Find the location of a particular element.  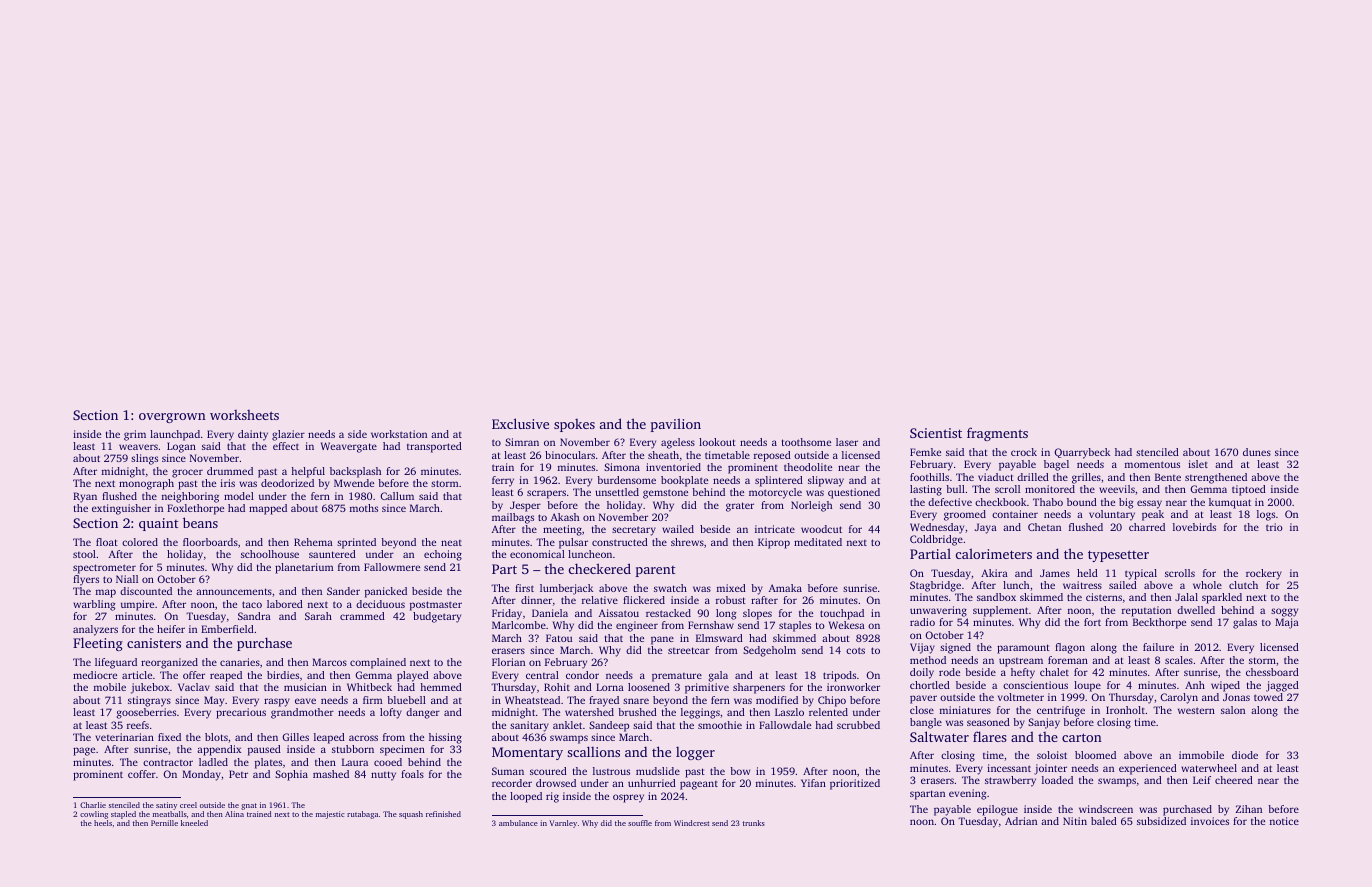

gnat is located at coordinates (249, 806).
